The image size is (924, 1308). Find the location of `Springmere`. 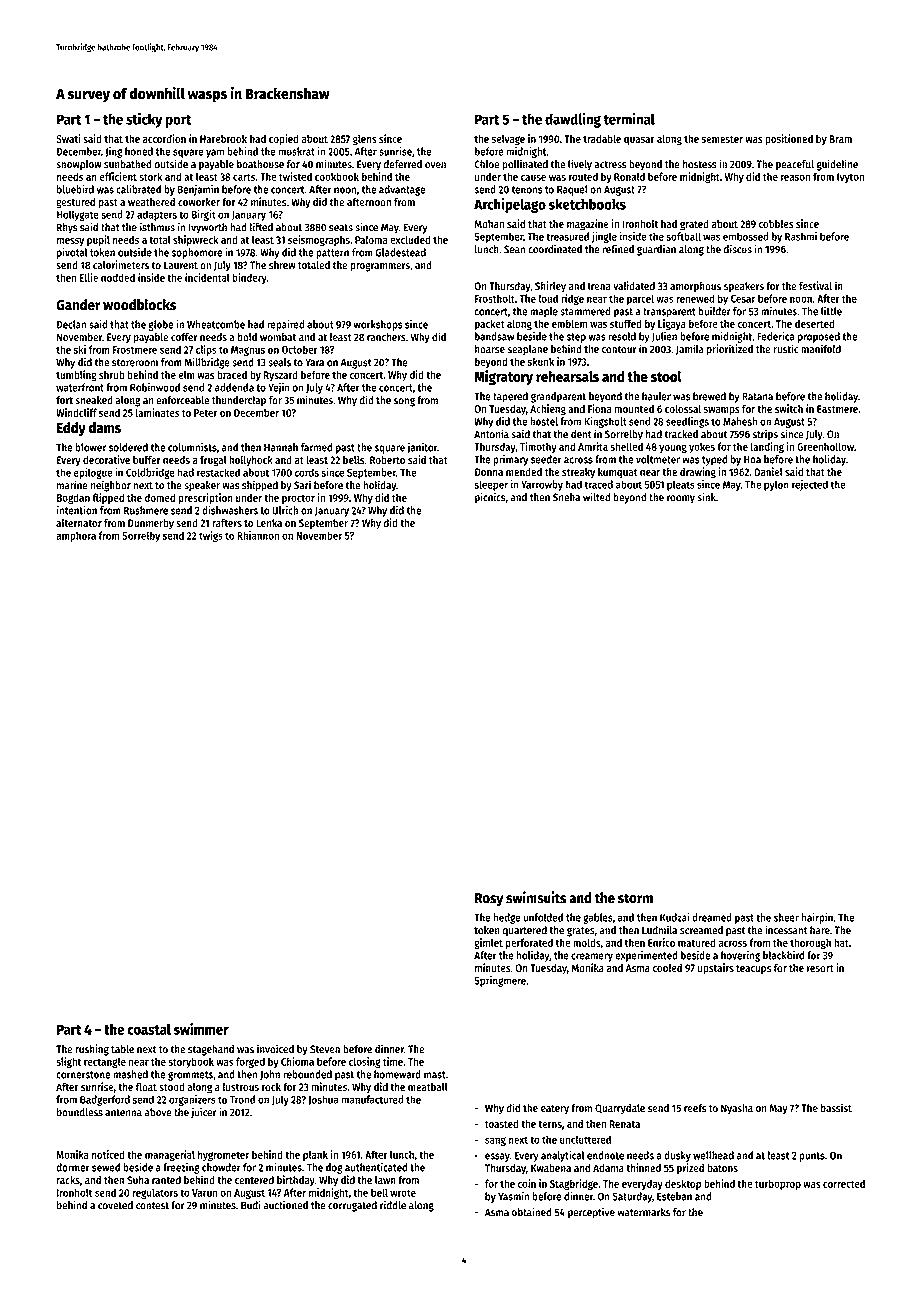

Springmere is located at coordinates (500, 981).
